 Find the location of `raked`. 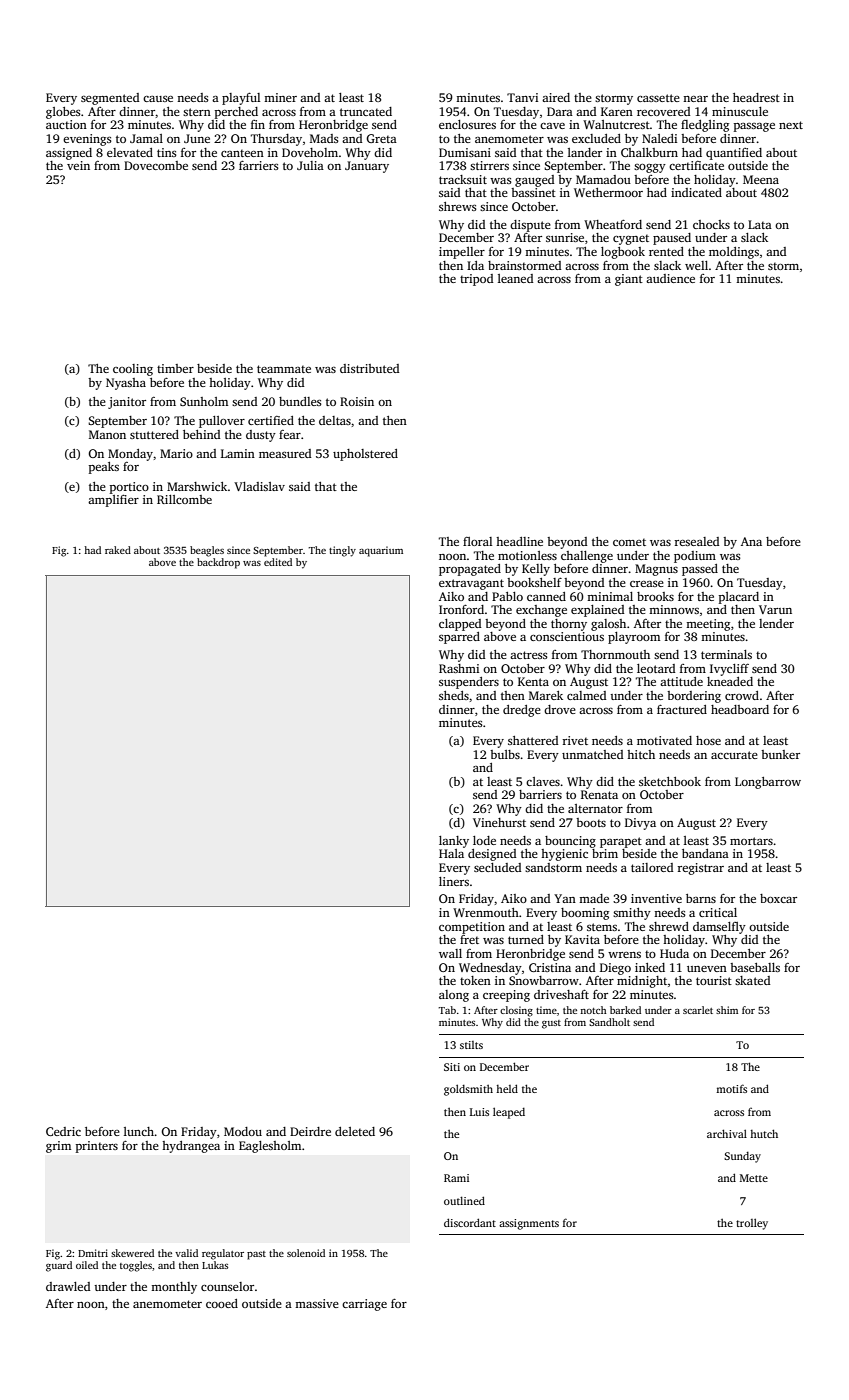

raked is located at coordinates (118, 550).
